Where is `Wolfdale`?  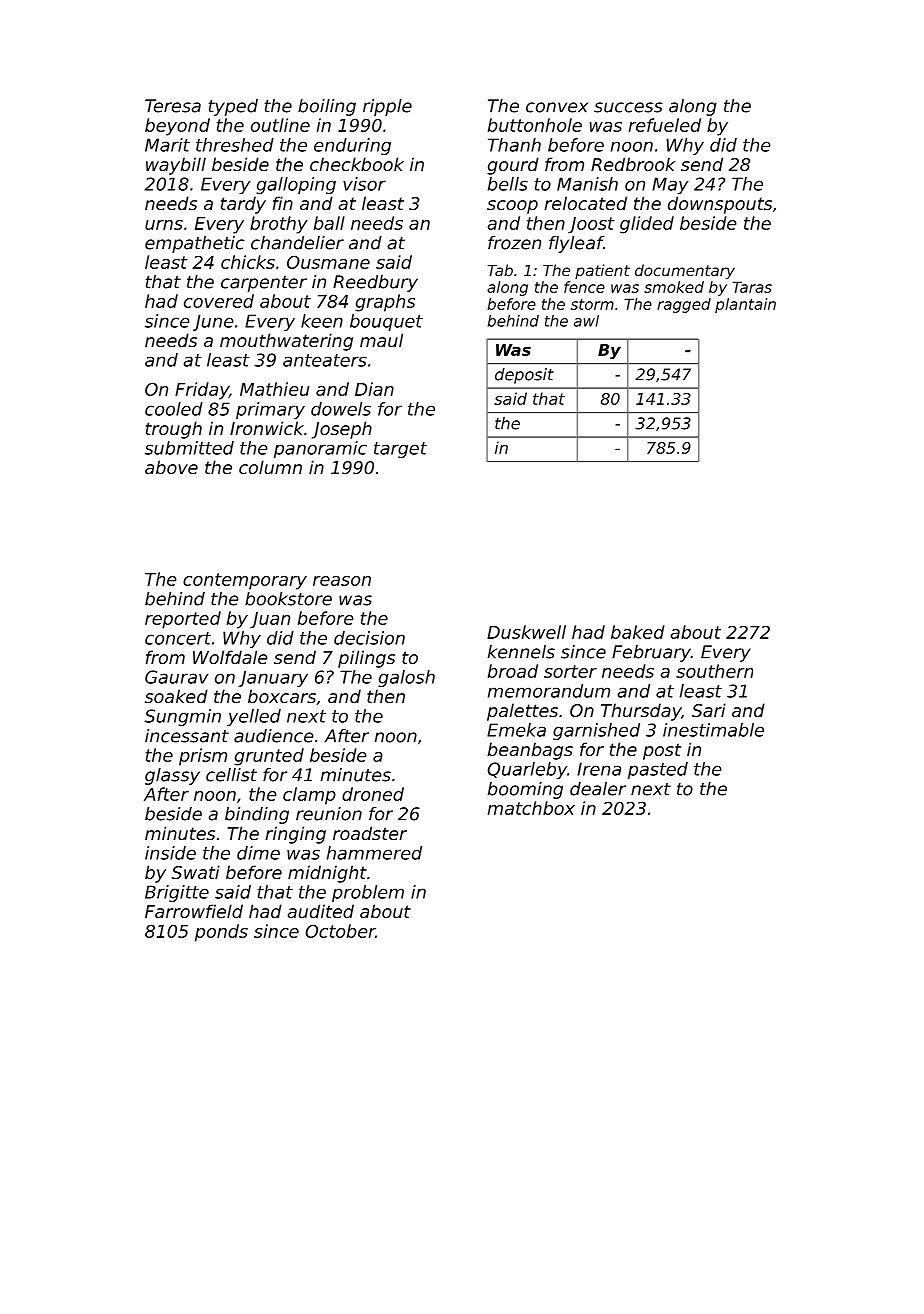 Wolfdale is located at coordinates (230, 657).
